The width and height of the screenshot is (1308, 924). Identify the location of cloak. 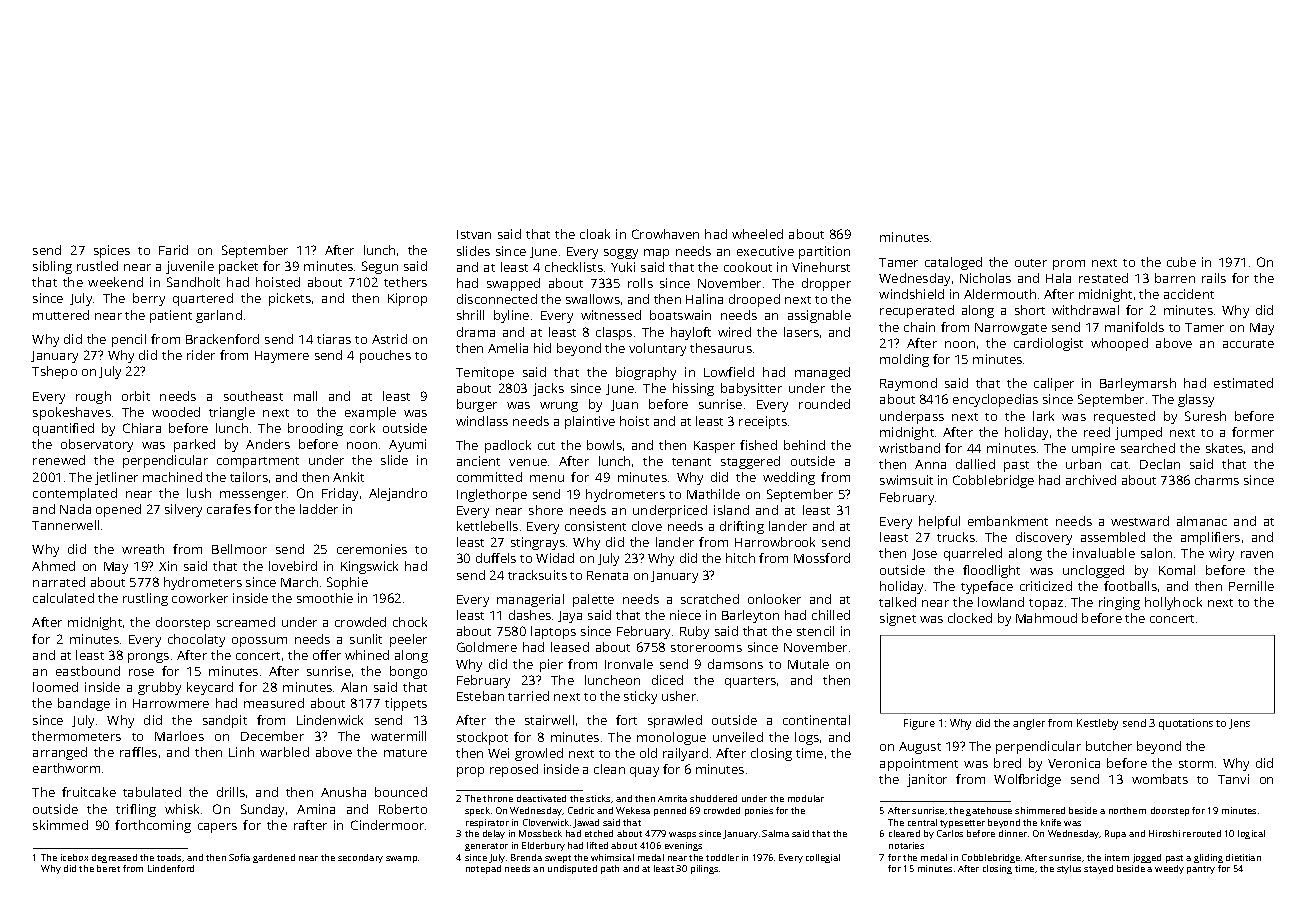
(595, 234).
